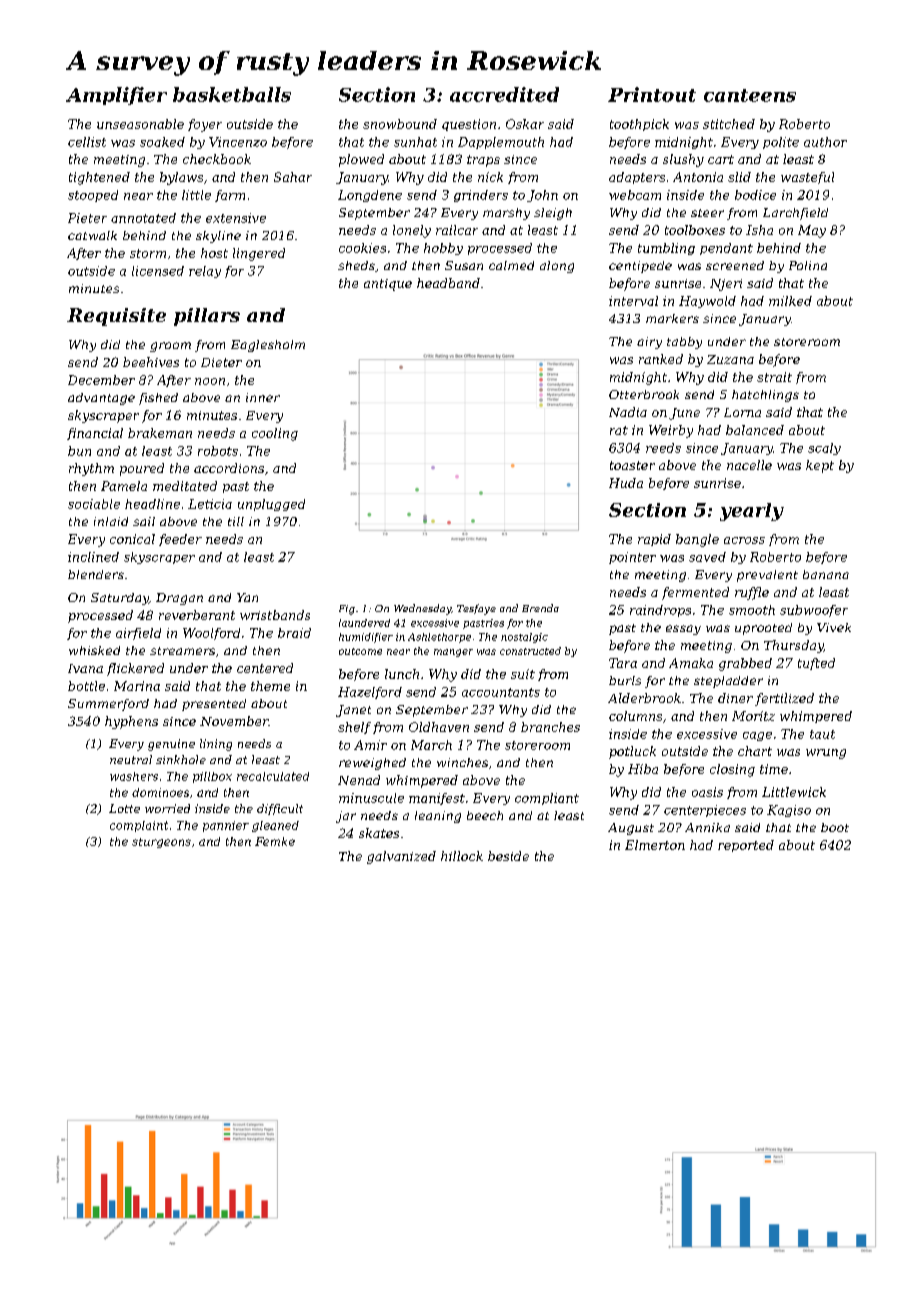 This screenshot has width=924, height=1308. What do you see at coordinates (666, 249) in the screenshot?
I see `tumbling` at bounding box center [666, 249].
